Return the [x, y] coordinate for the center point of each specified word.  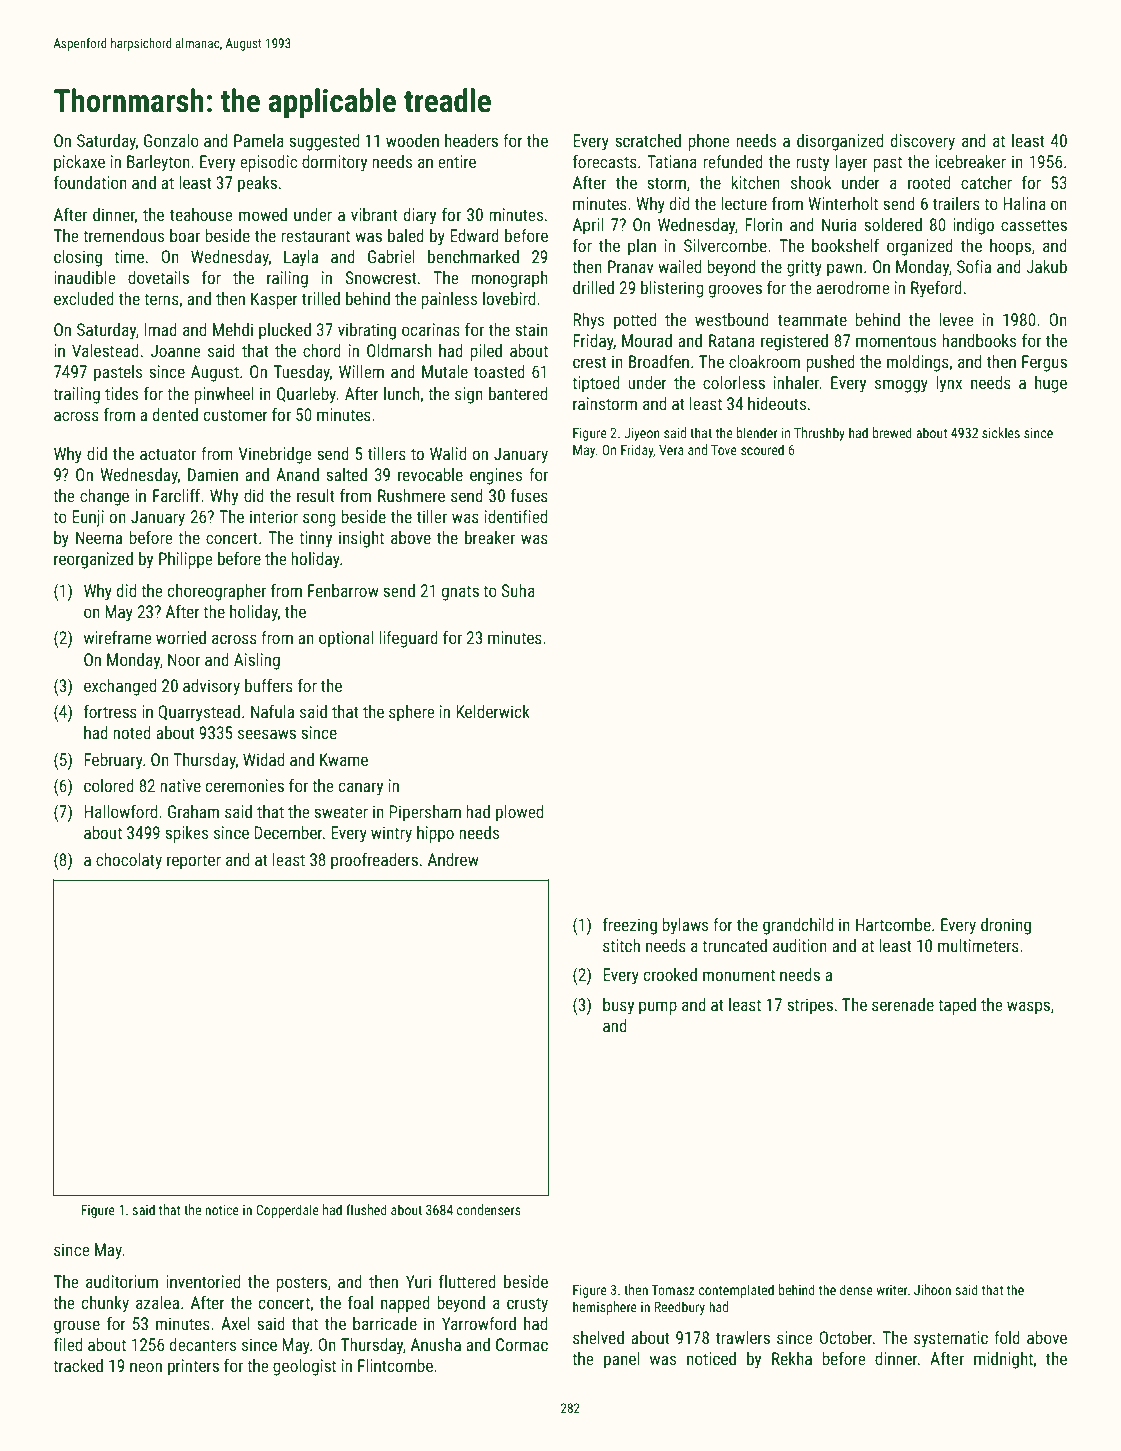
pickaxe [79, 163]
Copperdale [287, 1211]
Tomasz [673, 1289]
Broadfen [659, 361]
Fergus [1044, 363]
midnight [1003, 1360]
